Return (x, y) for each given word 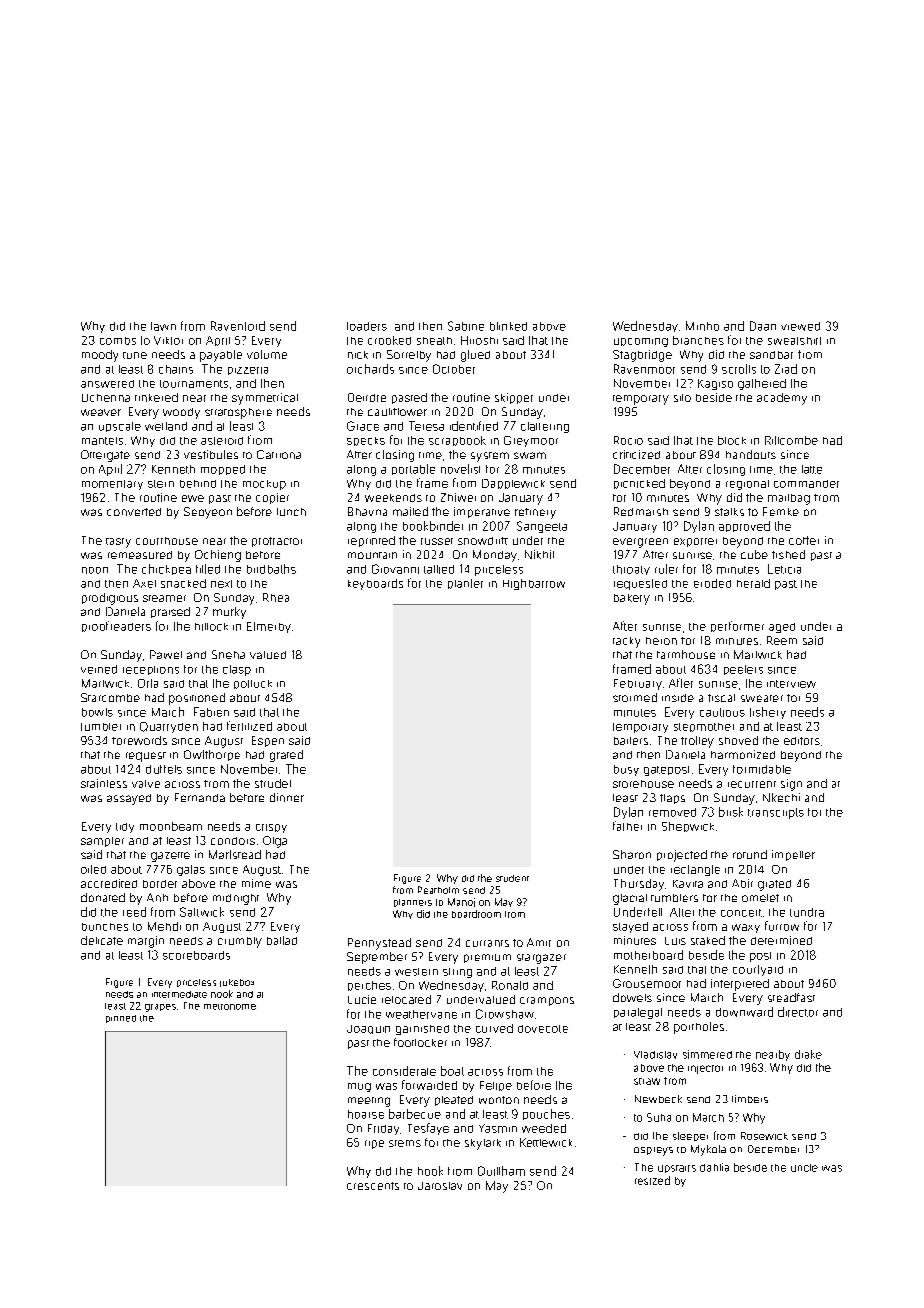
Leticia (784, 569)
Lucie (362, 999)
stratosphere (238, 413)
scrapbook (457, 441)
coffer (804, 540)
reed (134, 912)
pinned (121, 1019)
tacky (626, 642)
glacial (630, 899)
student (512, 878)
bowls (97, 712)
